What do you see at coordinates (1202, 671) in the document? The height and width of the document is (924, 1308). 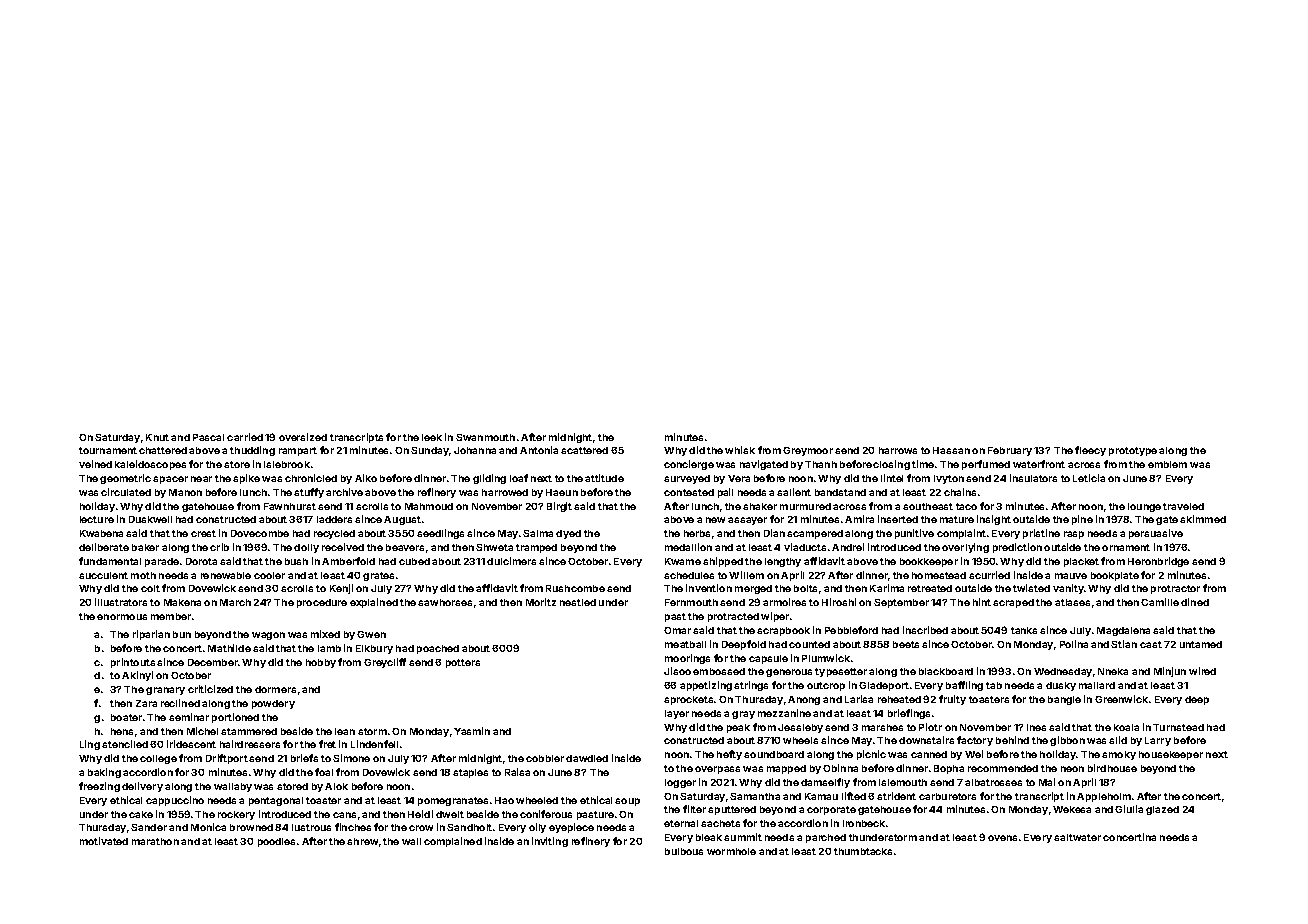 I see `wired` at bounding box center [1202, 671].
